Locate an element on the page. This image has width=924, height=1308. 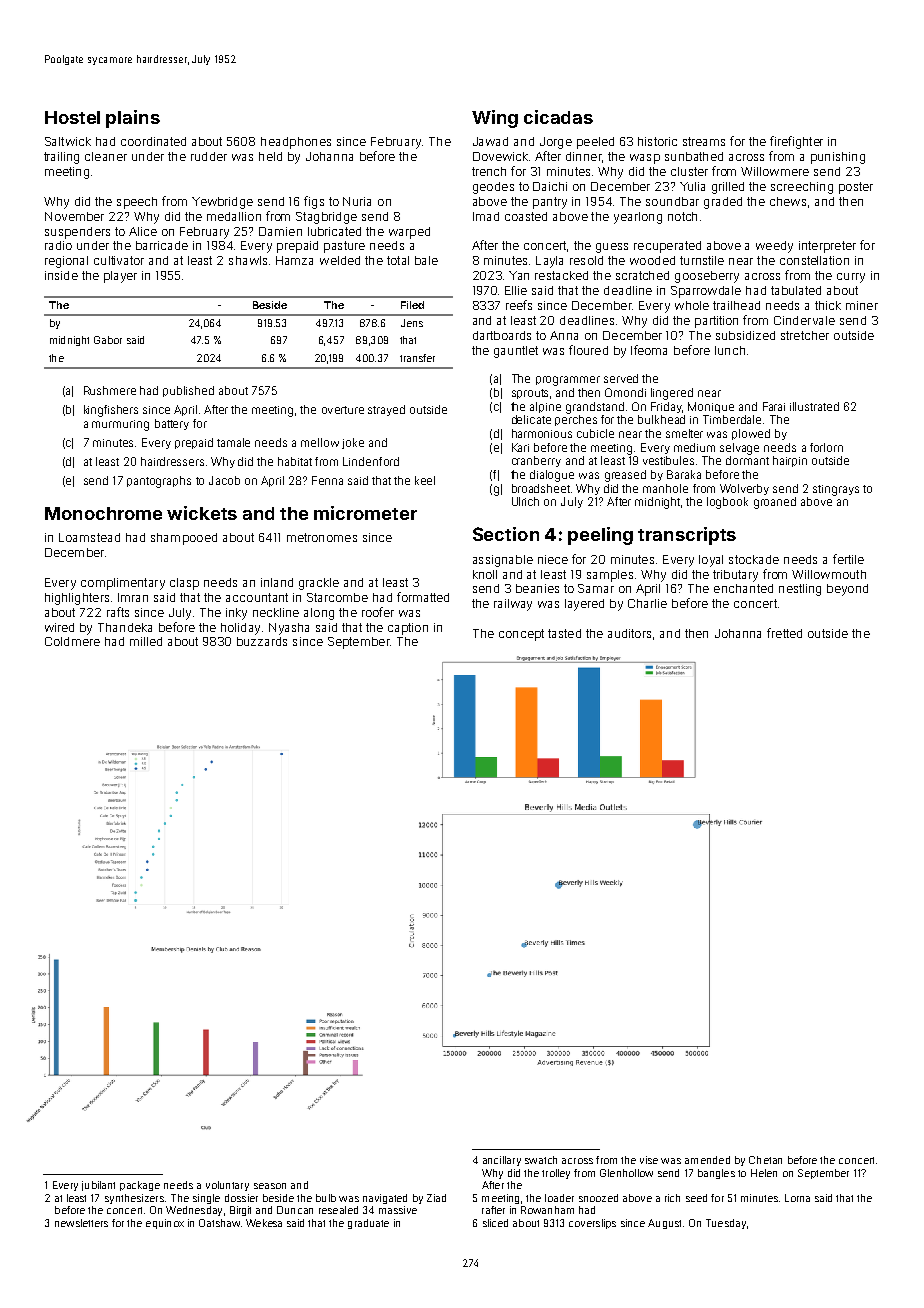
beyond is located at coordinates (847, 590).
